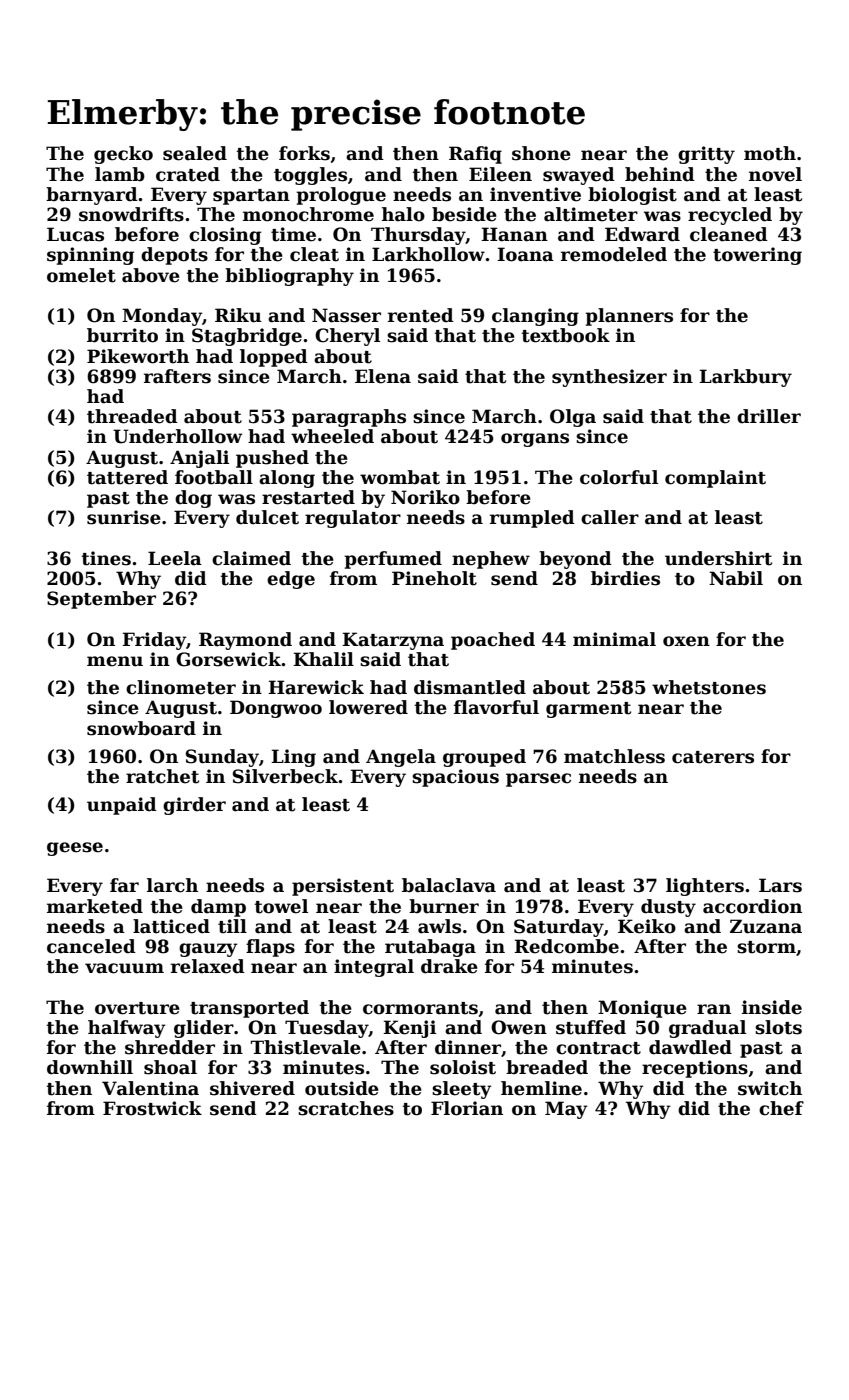  I want to click on unpaid, so click(122, 806).
